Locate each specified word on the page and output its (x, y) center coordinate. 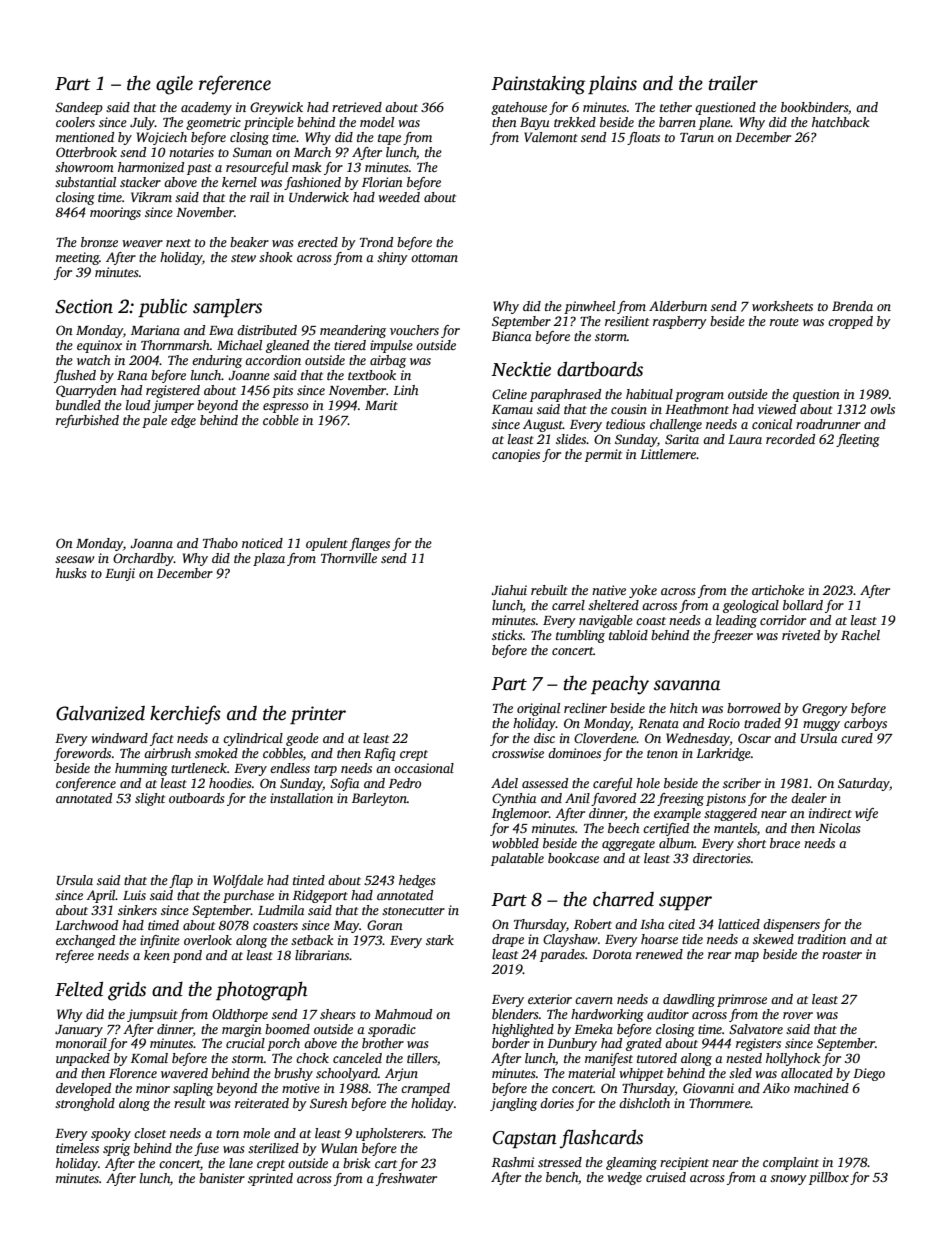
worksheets (782, 306)
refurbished (87, 421)
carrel (568, 605)
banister (222, 1178)
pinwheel (589, 307)
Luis (134, 895)
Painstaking (538, 85)
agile (174, 85)
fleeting (858, 440)
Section (84, 306)
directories (722, 858)
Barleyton (379, 799)
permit (603, 455)
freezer (732, 636)
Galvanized (100, 713)
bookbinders (814, 107)
